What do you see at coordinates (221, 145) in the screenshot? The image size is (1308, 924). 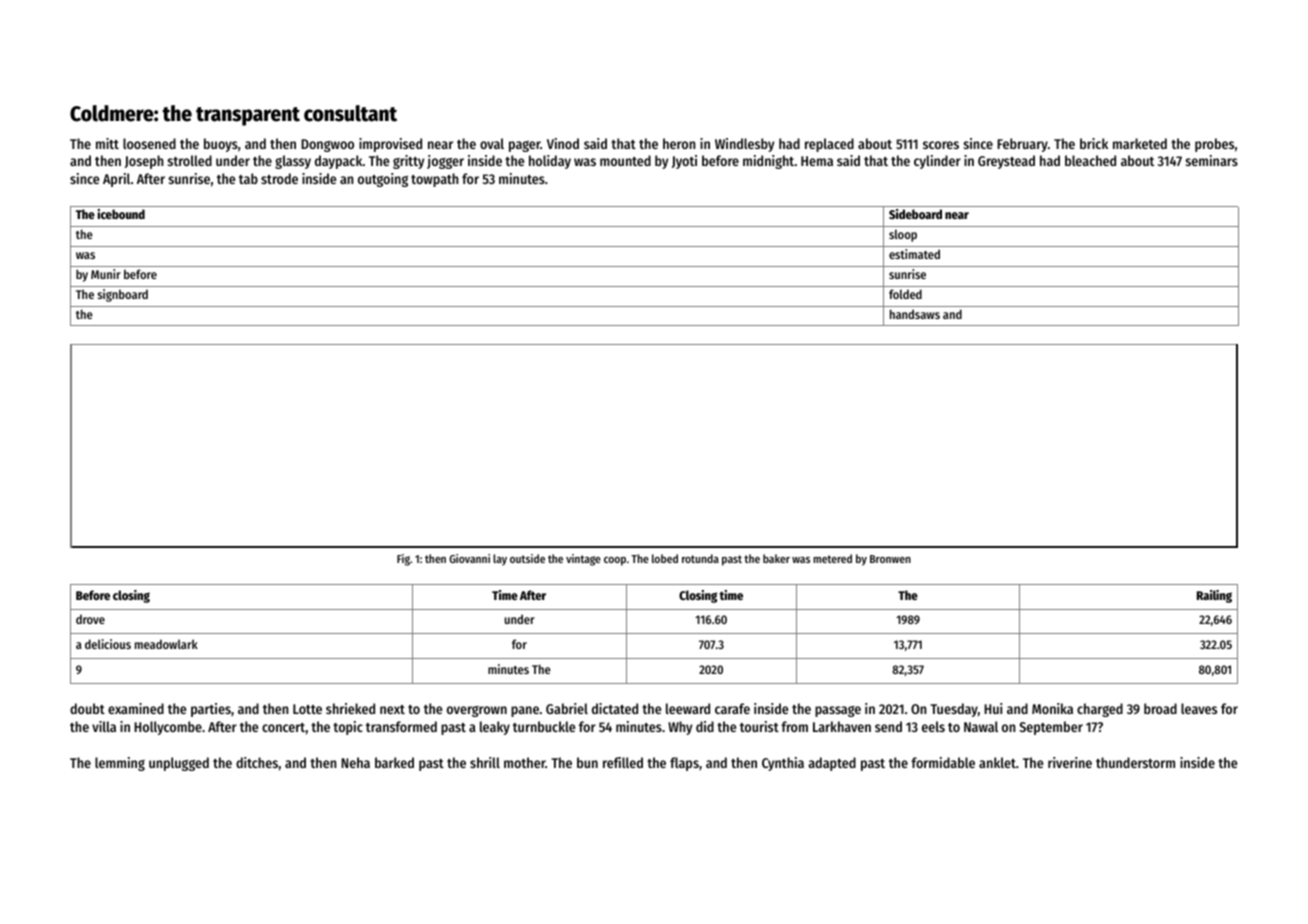 I see `buoys` at bounding box center [221, 145].
